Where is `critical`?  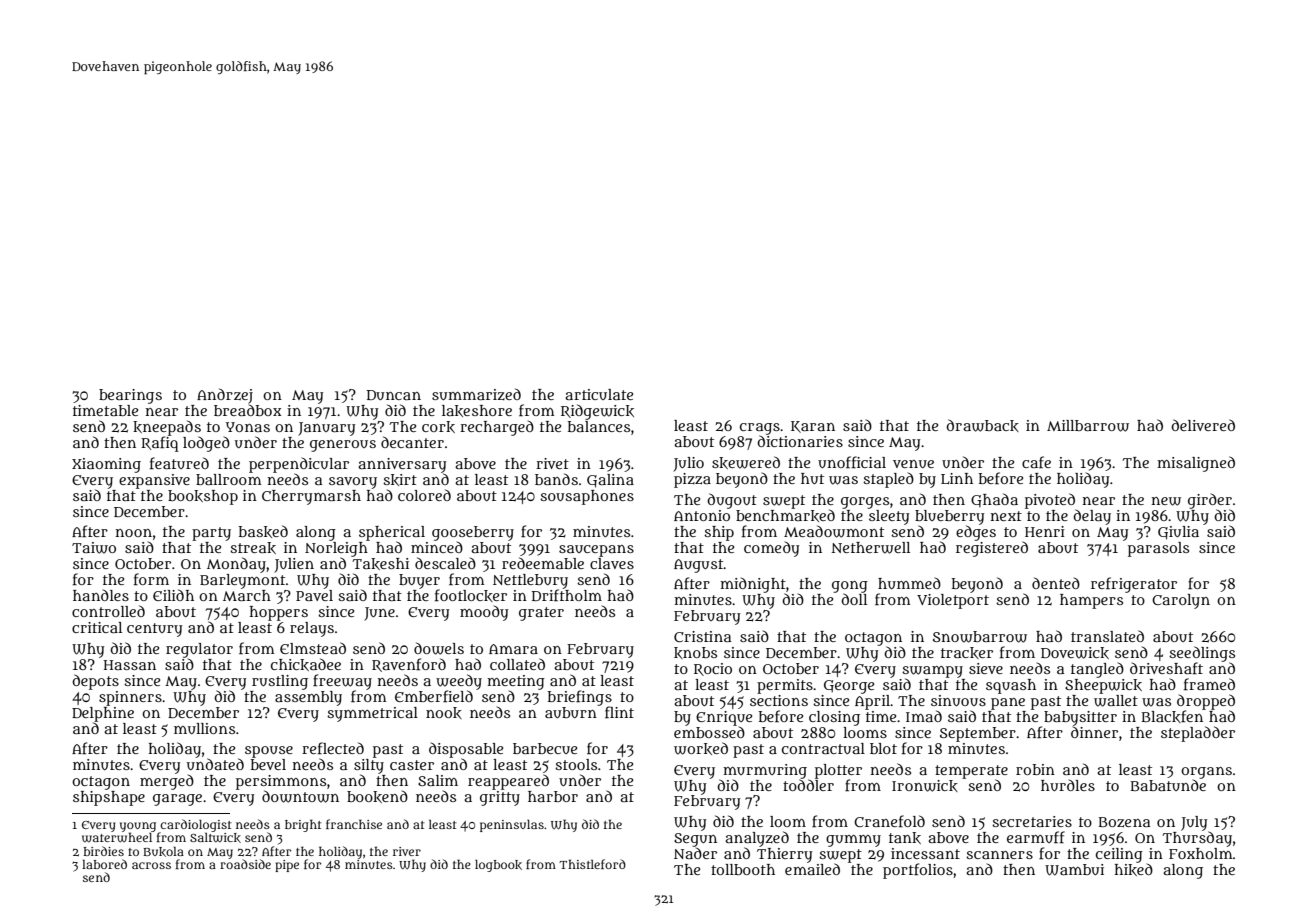
critical is located at coordinates (97, 627).
